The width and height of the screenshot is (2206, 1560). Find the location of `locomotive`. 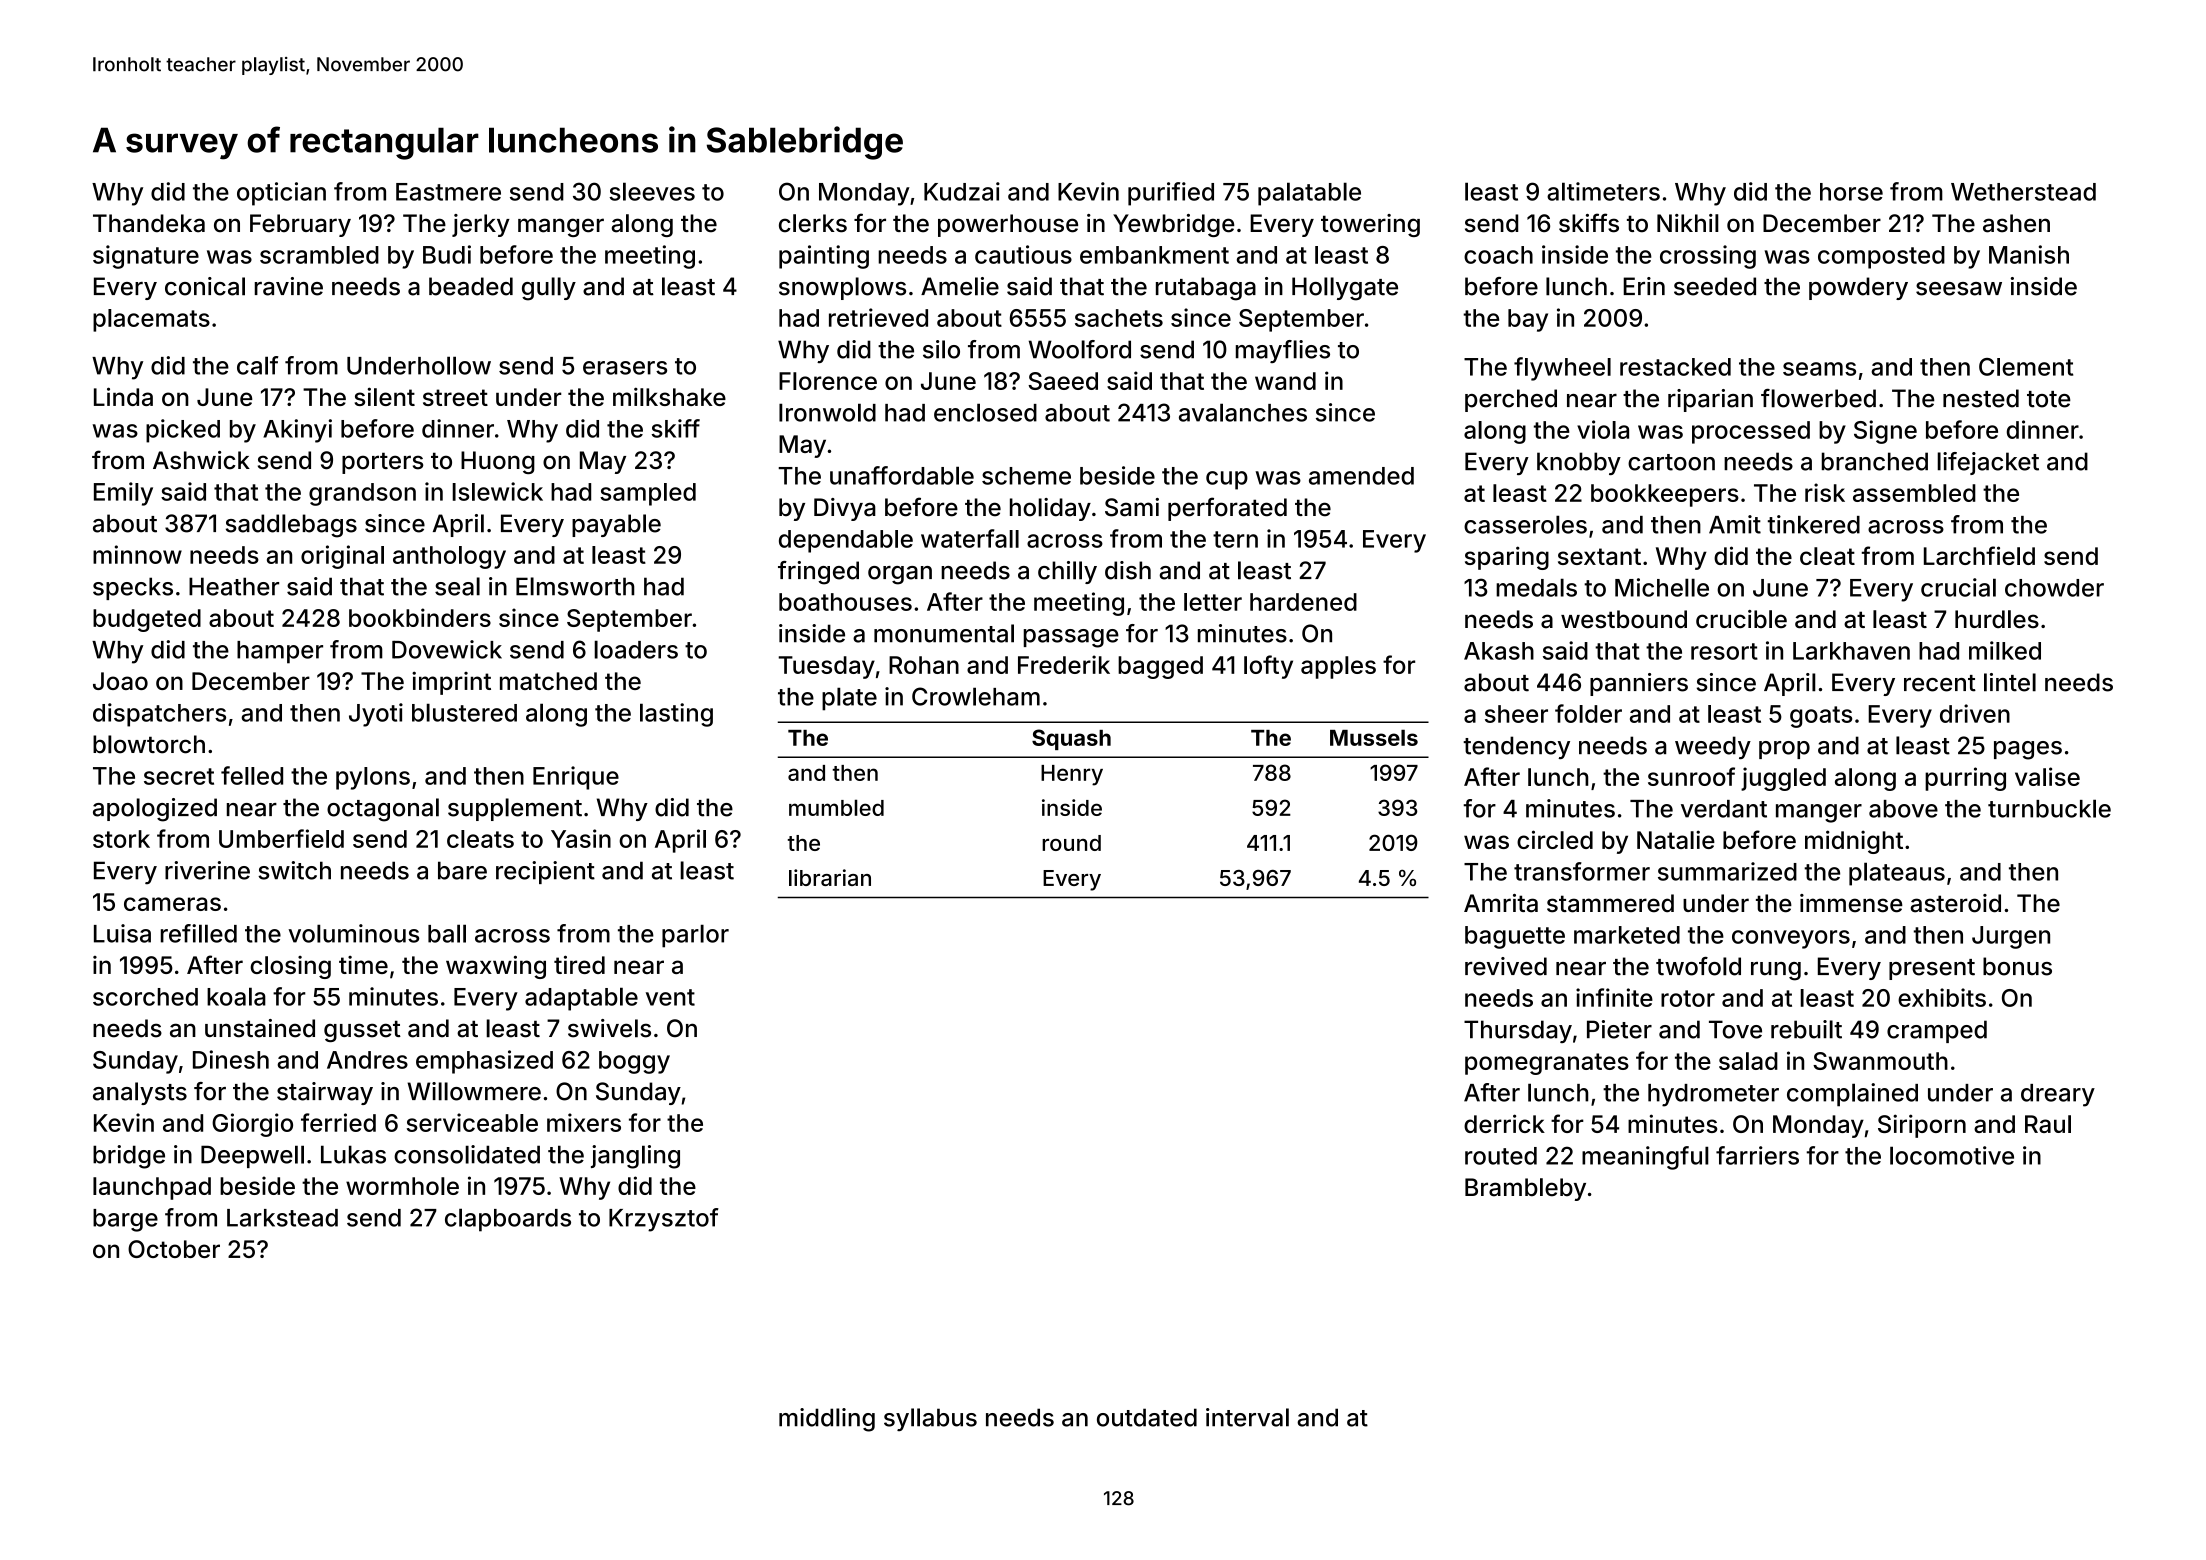

locomotive is located at coordinates (1952, 1155).
